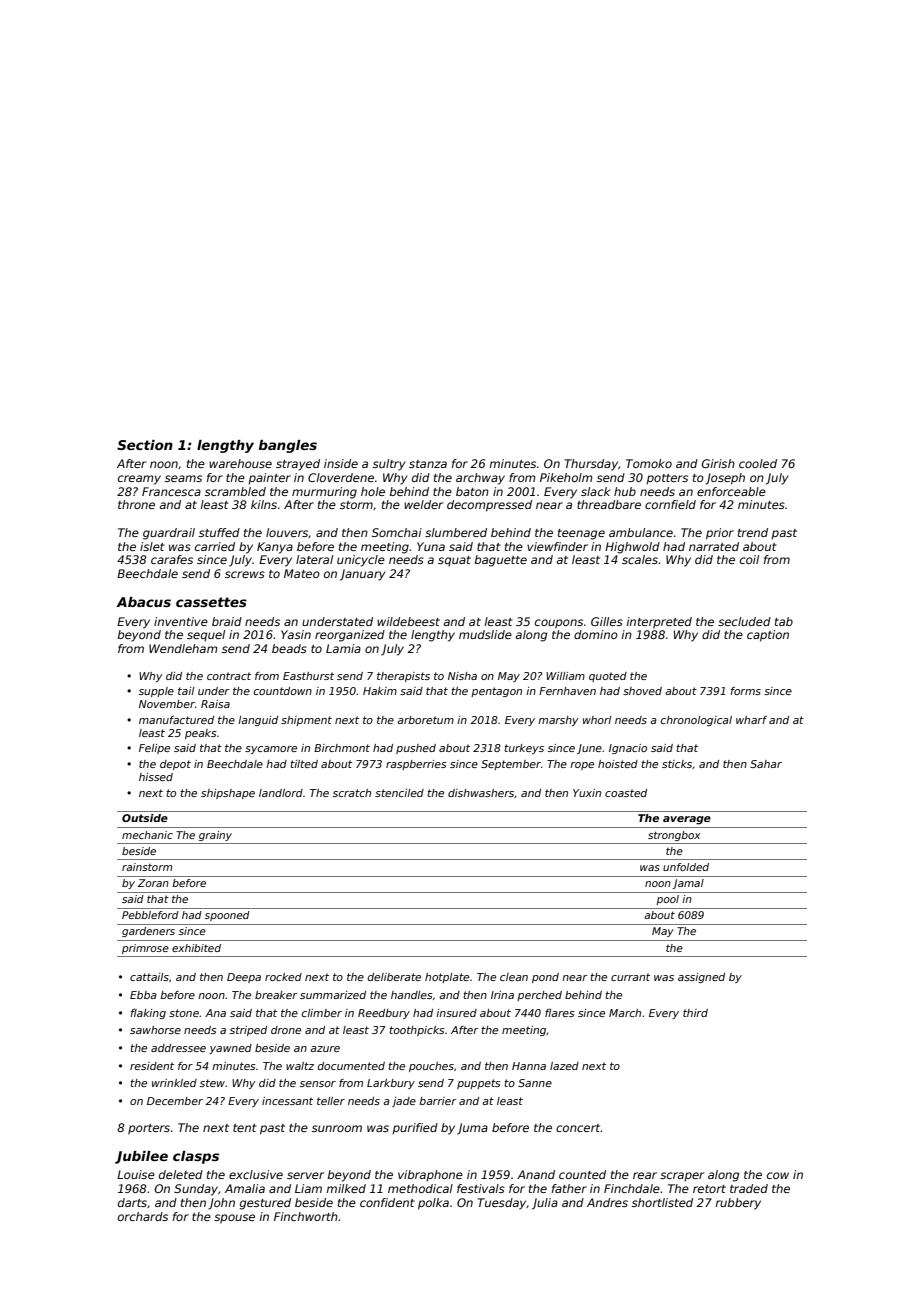 The height and width of the screenshot is (1308, 924). What do you see at coordinates (143, 995) in the screenshot?
I see `Ebba` at bounding box center [143, 995].
